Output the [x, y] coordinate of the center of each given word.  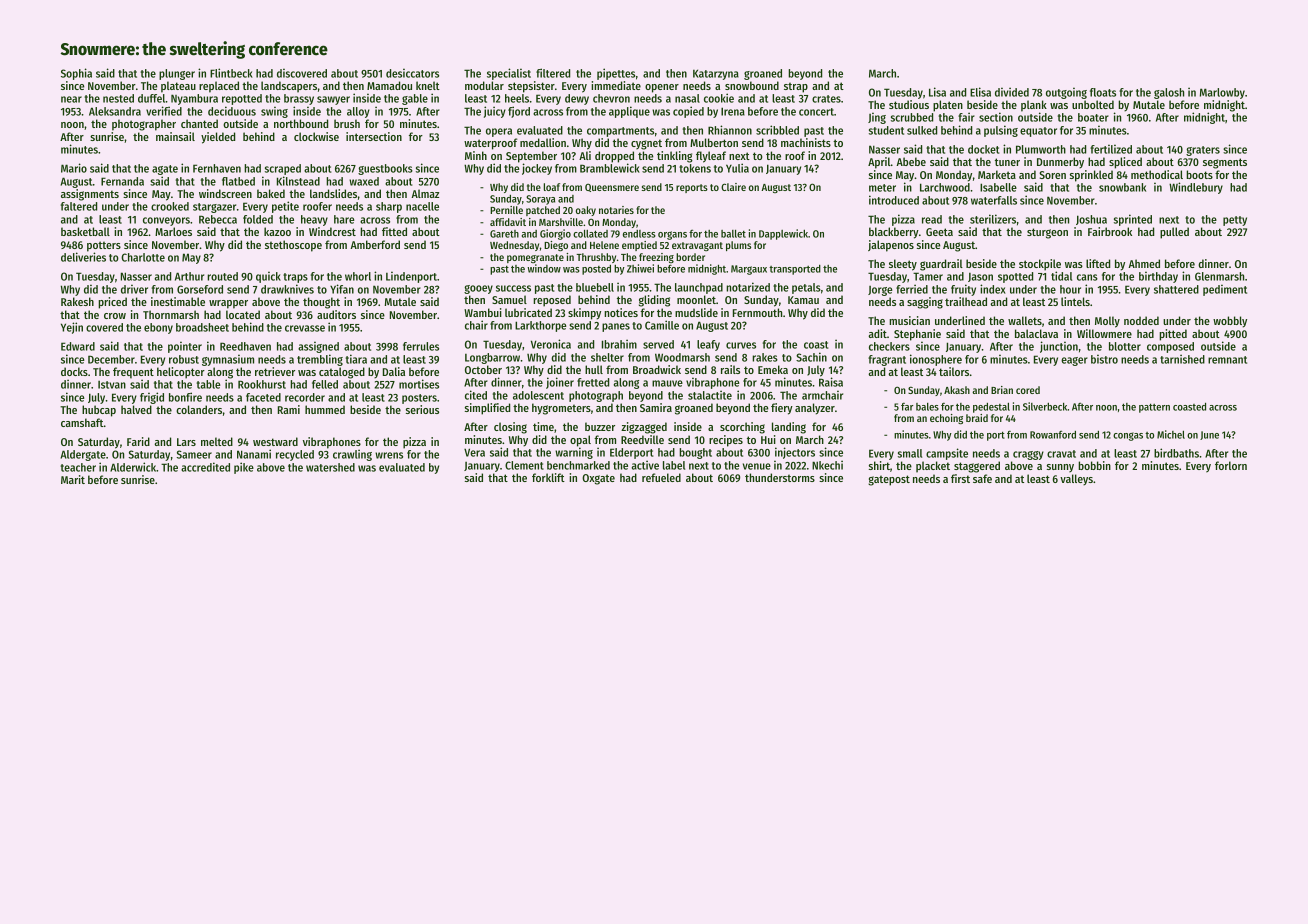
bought [695, 453]
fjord [519, 112]
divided [1012, 92]
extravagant [697, 246]
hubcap [99, 411]
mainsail [175, 136]
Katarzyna [716, 74]
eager [1074, 361]
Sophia [76, 74]
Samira [656, 407]
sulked [922, 130]
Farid [138, 441]
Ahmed [1144, 263]
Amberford [375, 244]
